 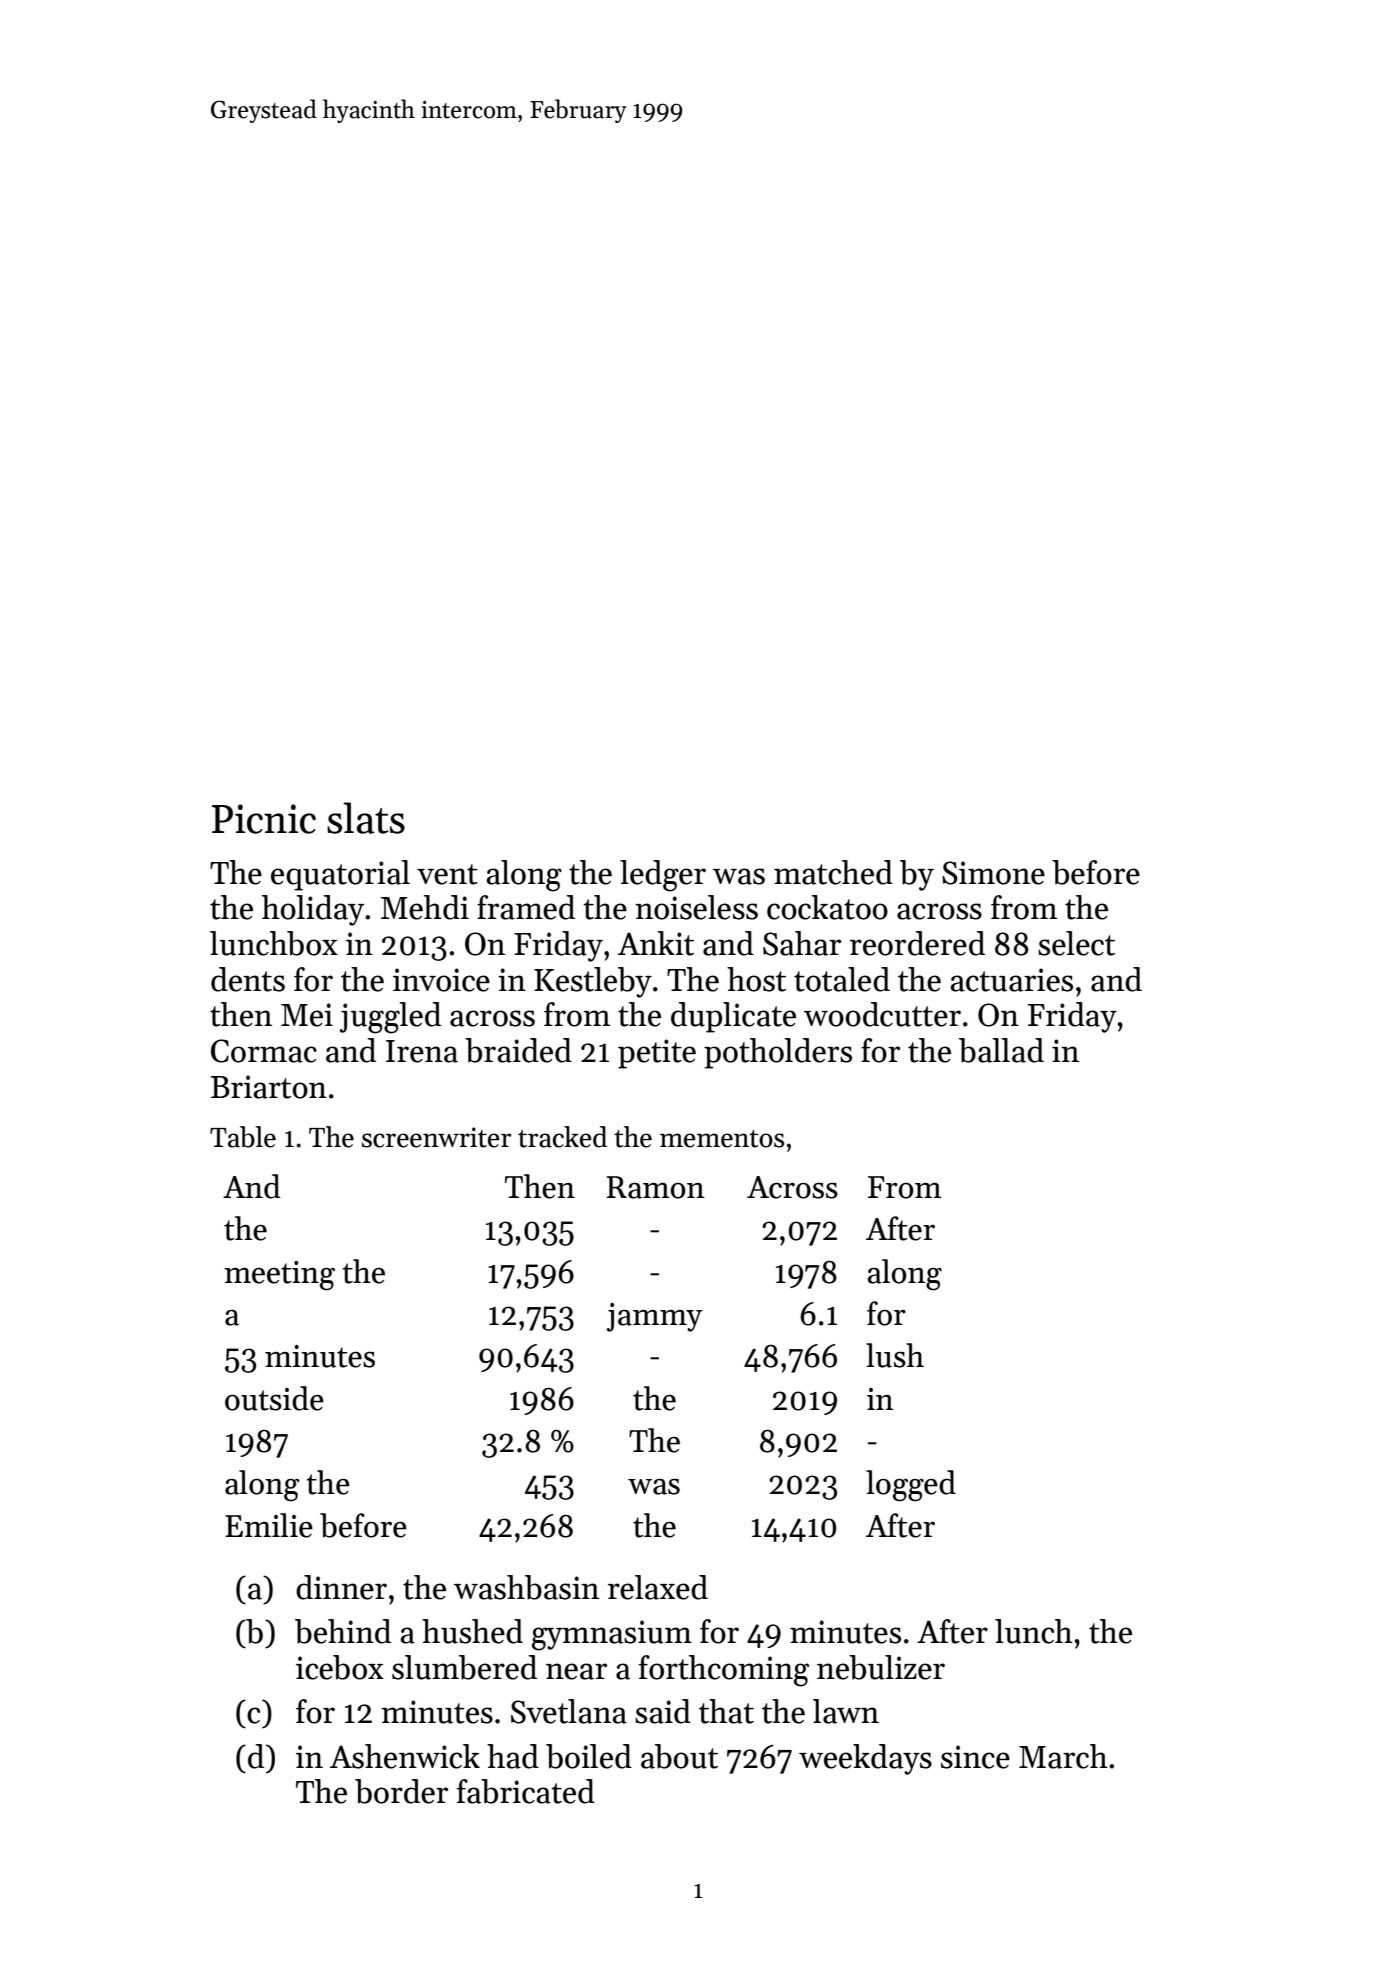 I want to click on logged, so click(x=911, y=1486).
